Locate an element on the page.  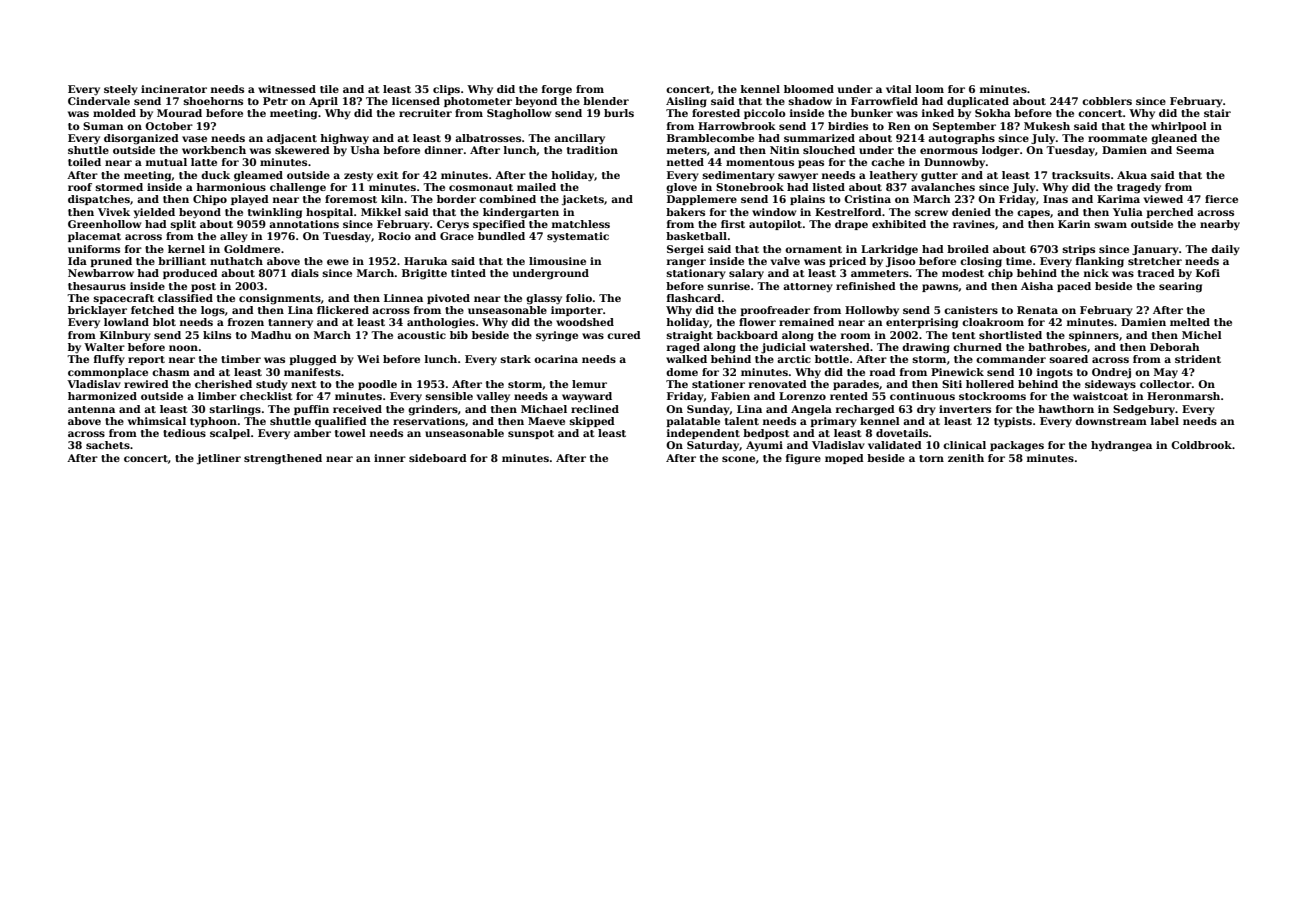
Michel is located at coordinates (1202, 335).
